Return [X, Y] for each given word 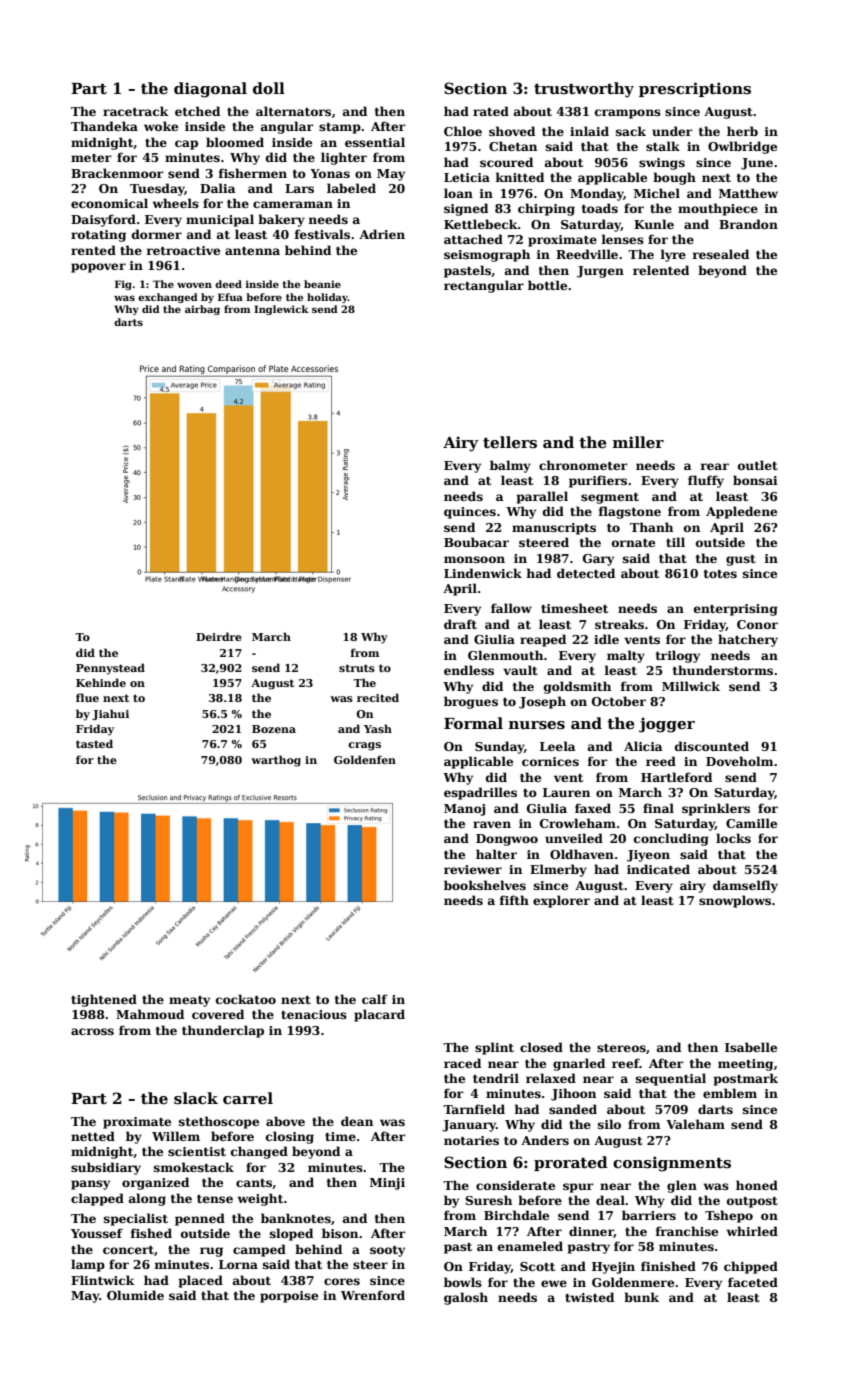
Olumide [135, 1295]
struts [357, 668]
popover [98, 268]
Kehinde [101, 682]
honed [757, 1185]
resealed [721, 254]
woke [161, 126]
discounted [712, 746]
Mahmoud [150, 1014]
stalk [663, 146]
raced [462, 1063]
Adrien [382, 234]
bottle [547, 285]
